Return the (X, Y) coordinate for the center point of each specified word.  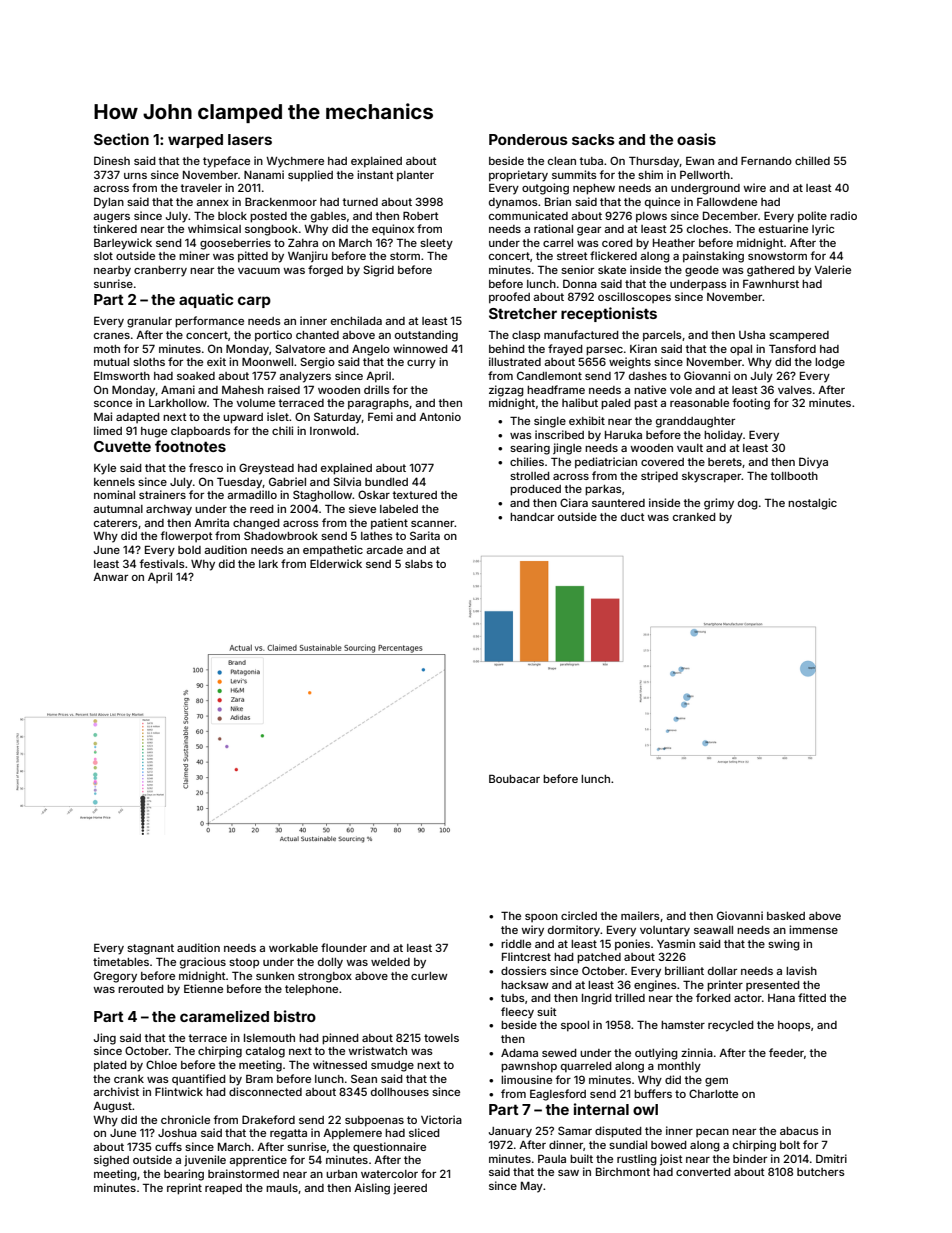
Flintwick (179, 1091)
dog (748, 504)
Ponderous (528, 139)
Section (121, 139)
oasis (696, 139)
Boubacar (514, 778)
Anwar (110, 577)
